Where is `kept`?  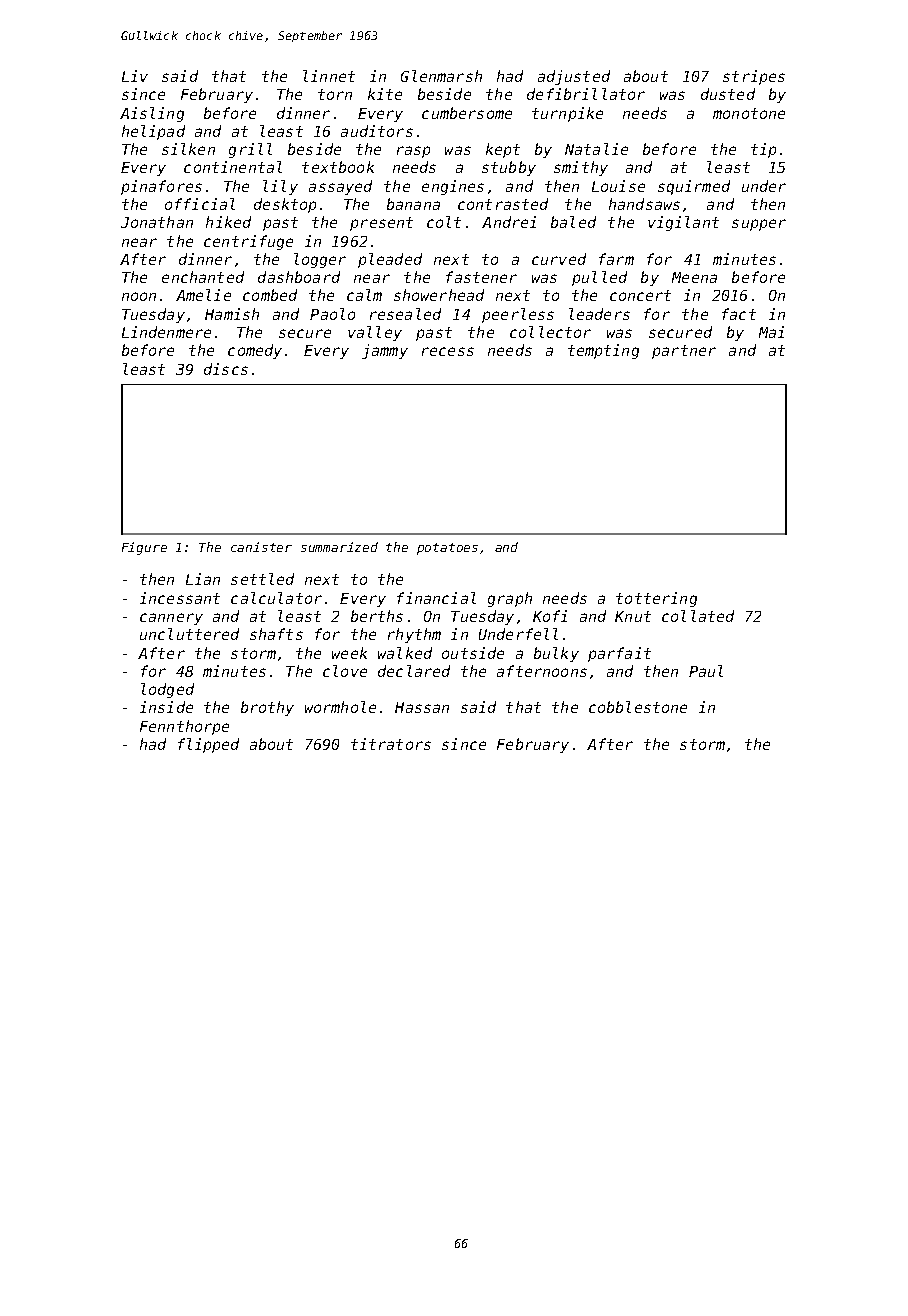
kept is located at coordinates (503, 150).
